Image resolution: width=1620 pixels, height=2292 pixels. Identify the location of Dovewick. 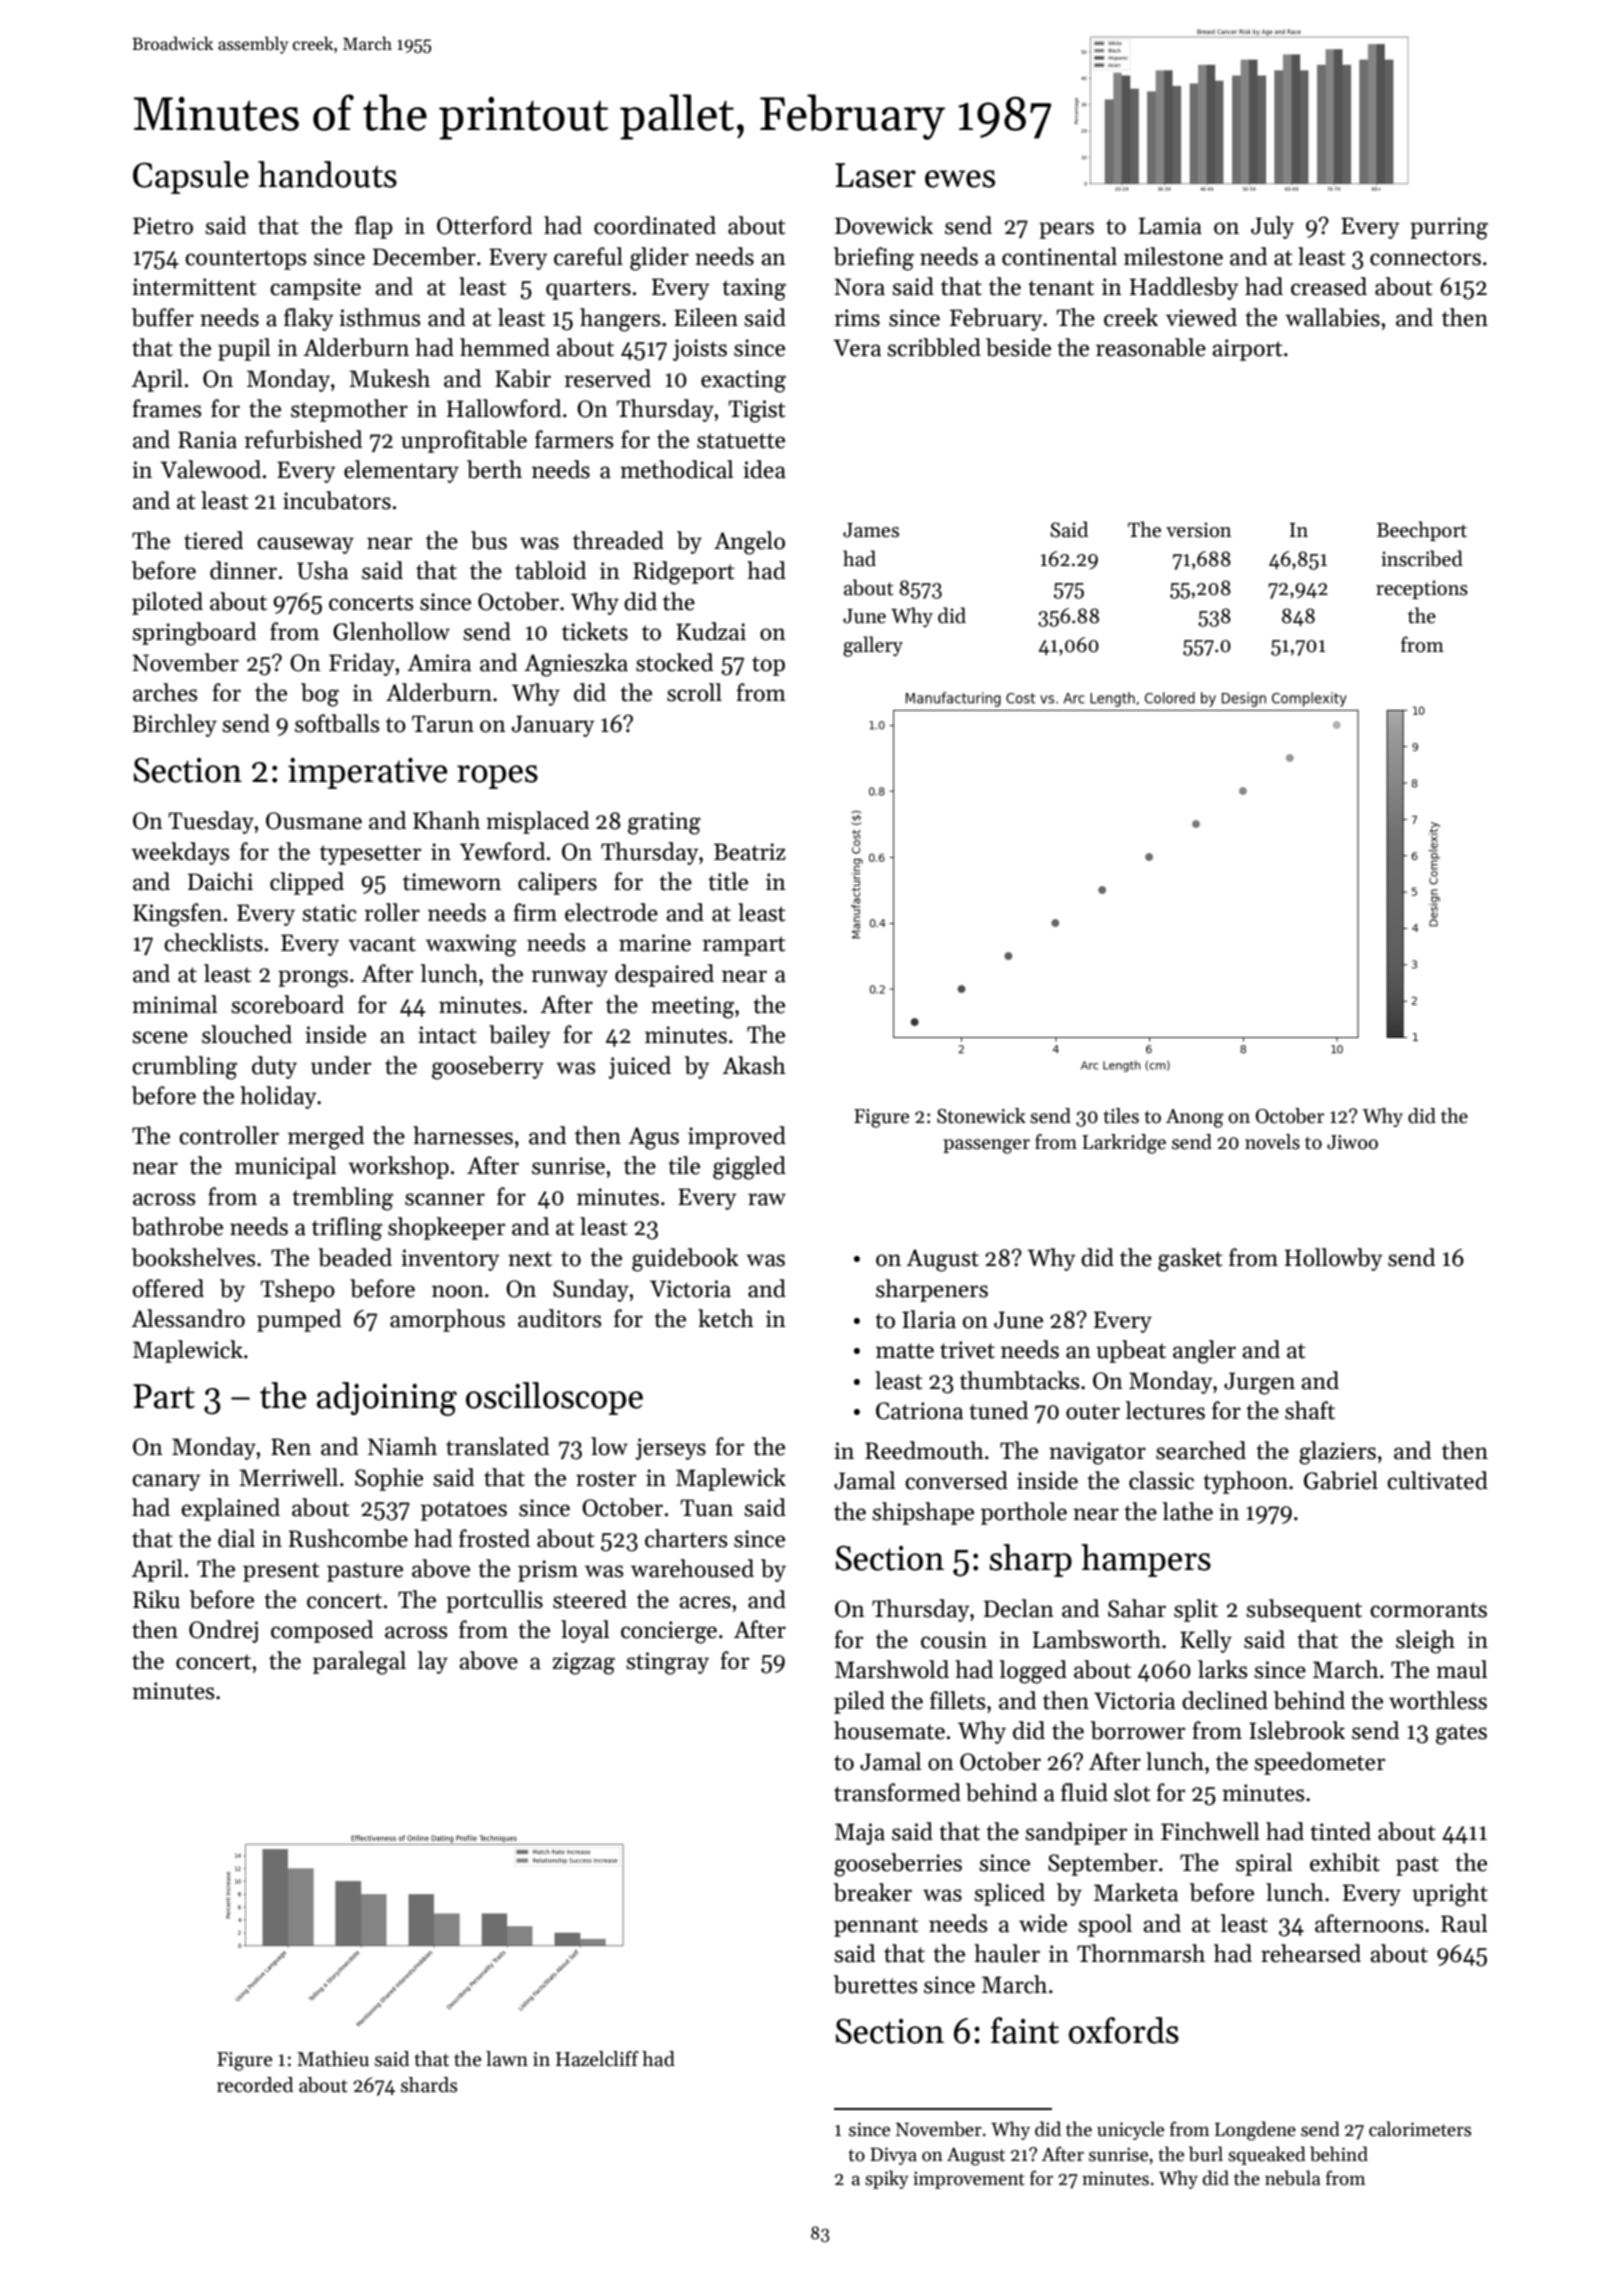
(884, 225).
